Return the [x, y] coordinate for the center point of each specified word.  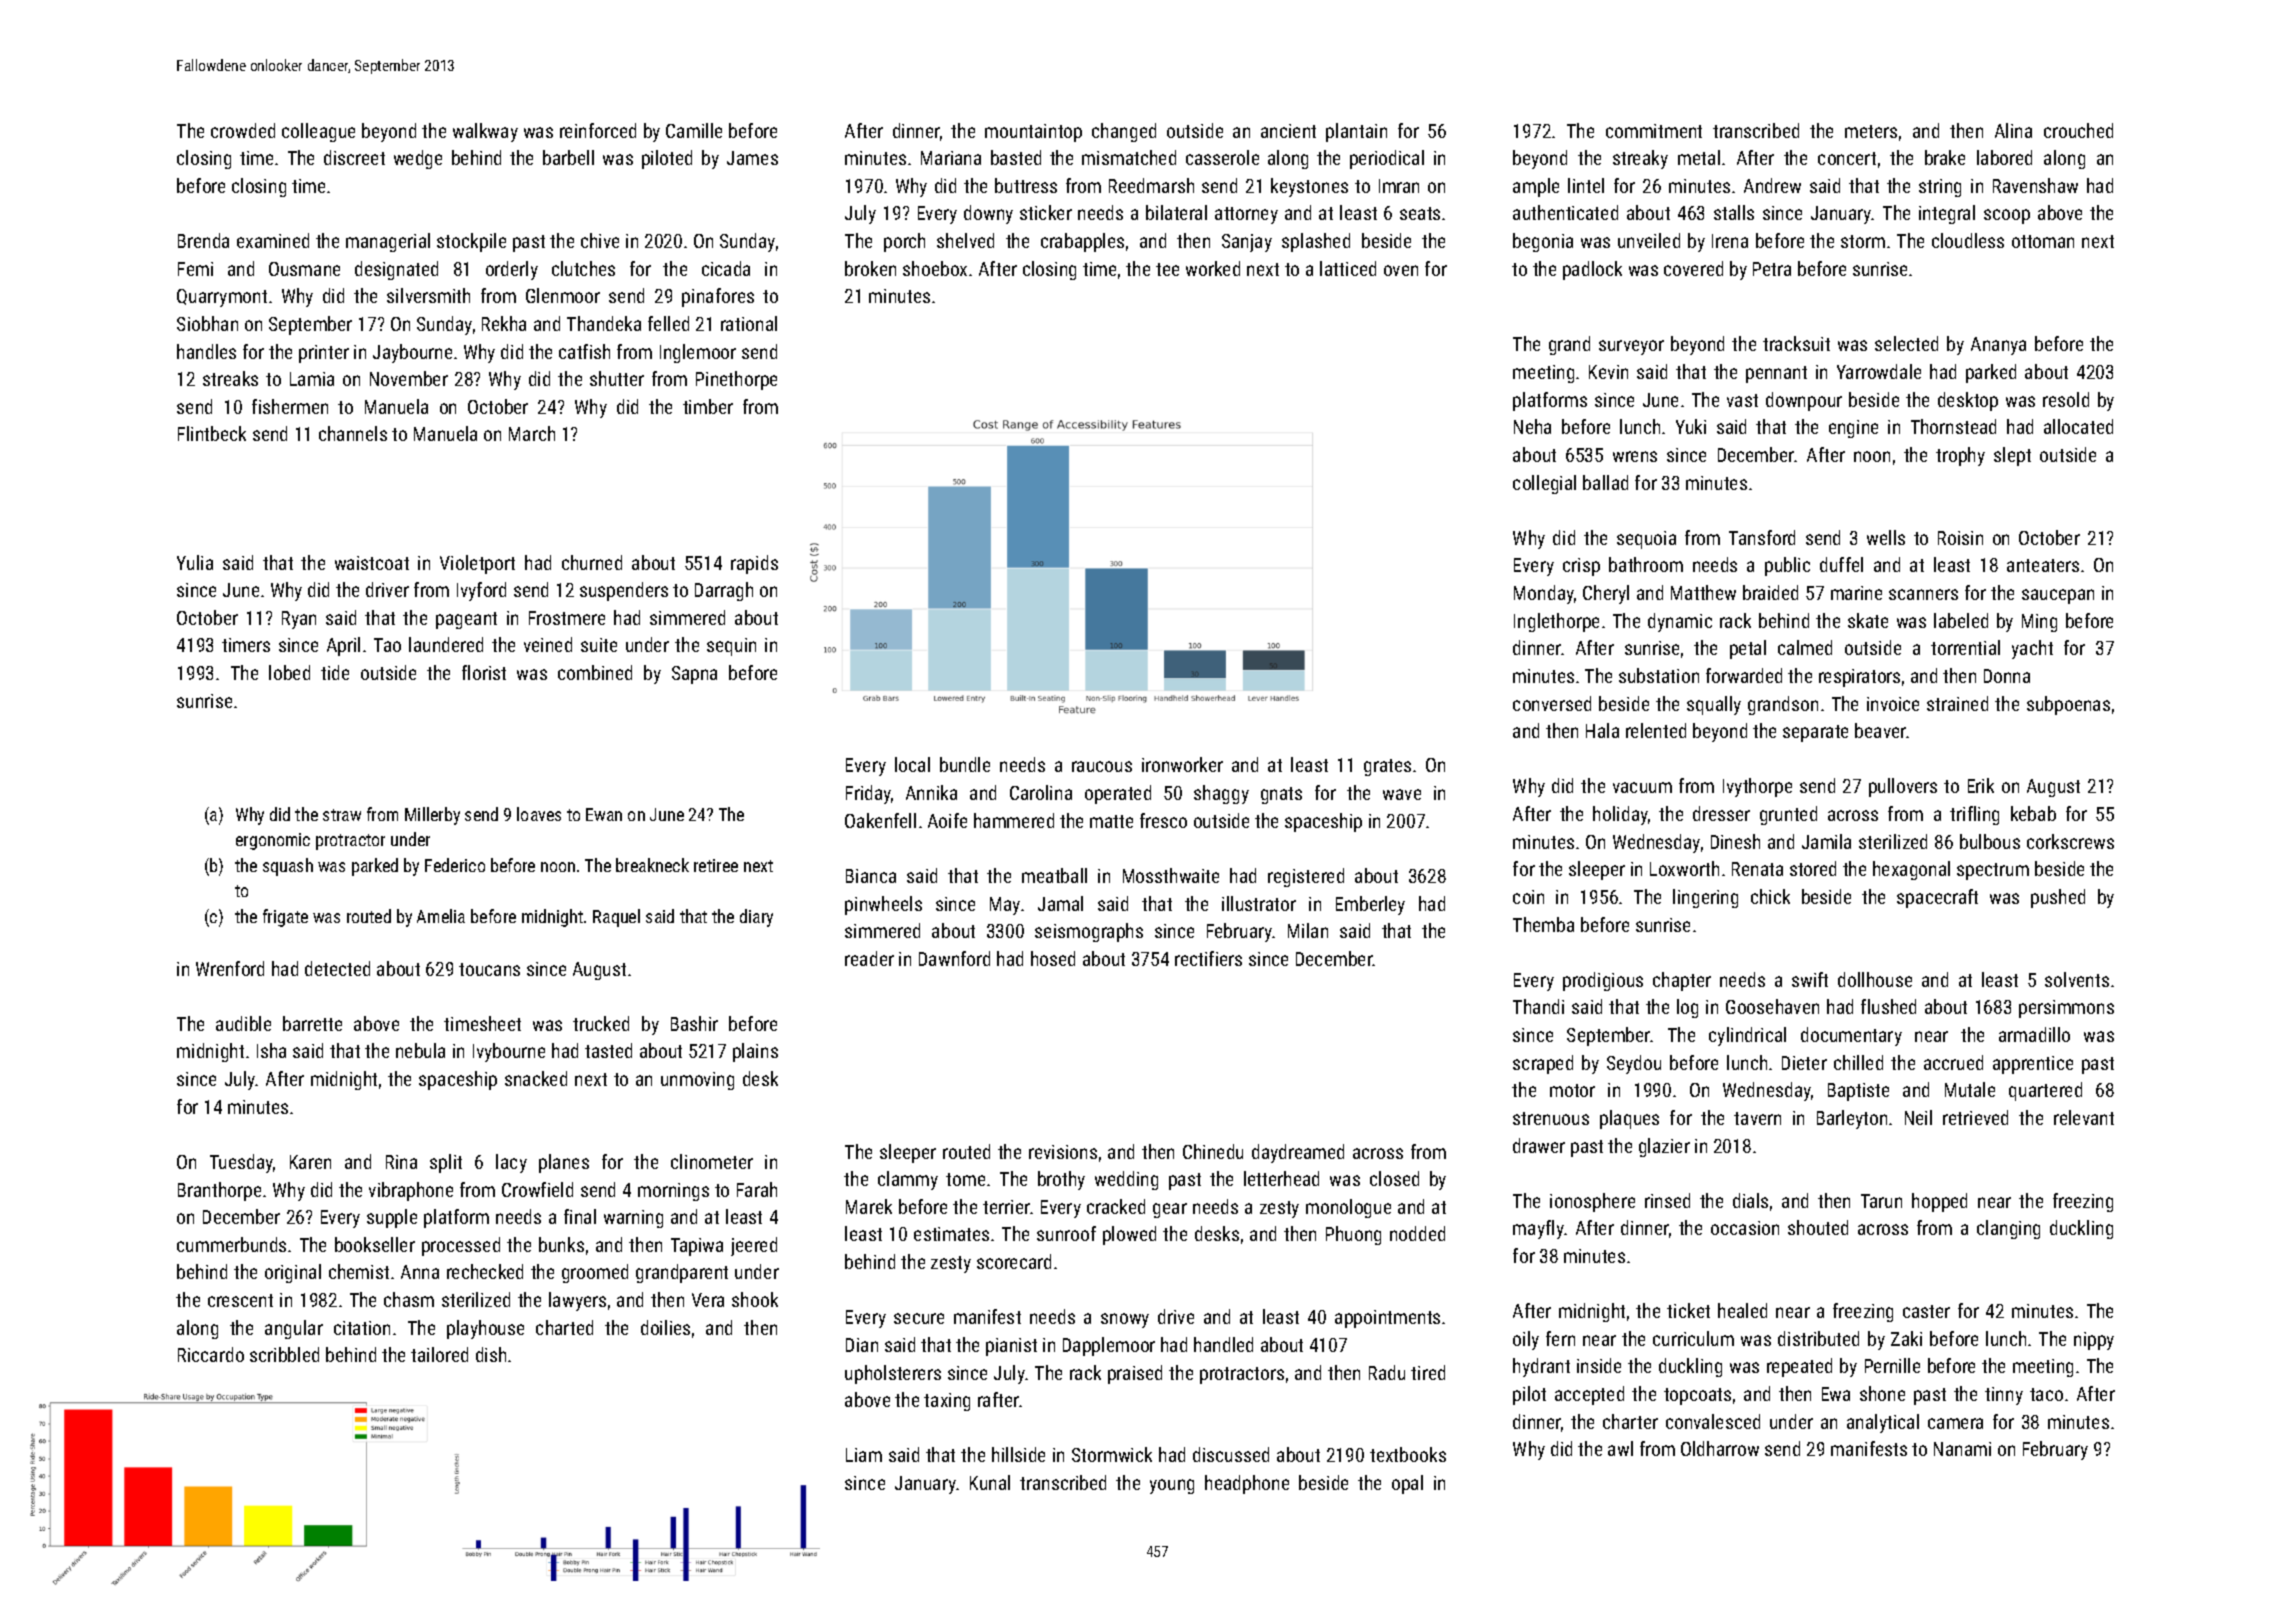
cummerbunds [231, 1244]
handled [1223, 1344]
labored [2004, 157]
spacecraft [1937, 898]
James [752, 158]
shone [1882, 1393]
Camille [694, 130]
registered [1306, 877]
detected [337, 968]
